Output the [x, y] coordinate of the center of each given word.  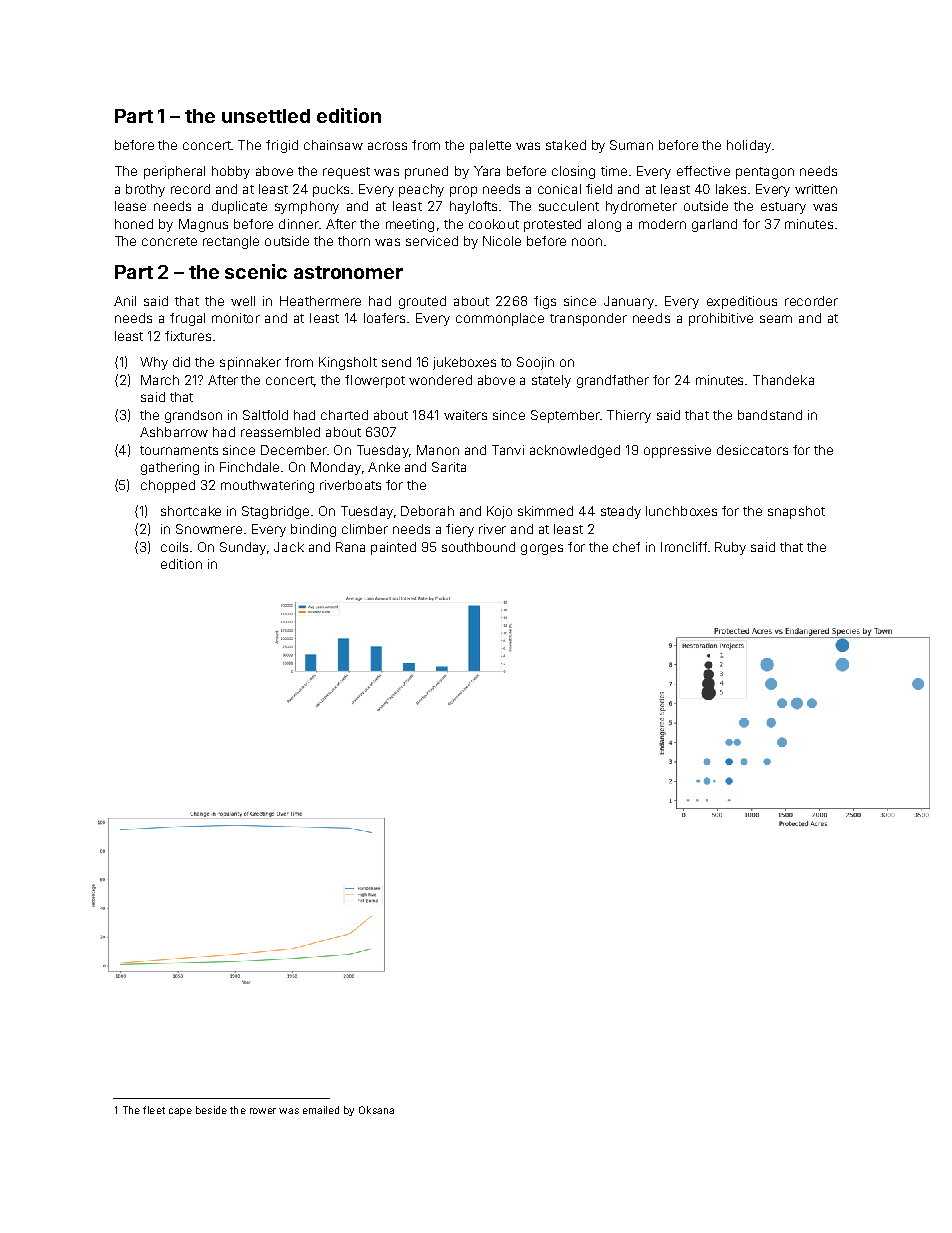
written [816, 189]
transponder [588, 319]
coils [174, 547]
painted [393, 548]
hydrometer [641, 207]
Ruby [730, 548]
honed [134, 224]
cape [180, 1112]
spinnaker [250, 363]
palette [490, 146]
